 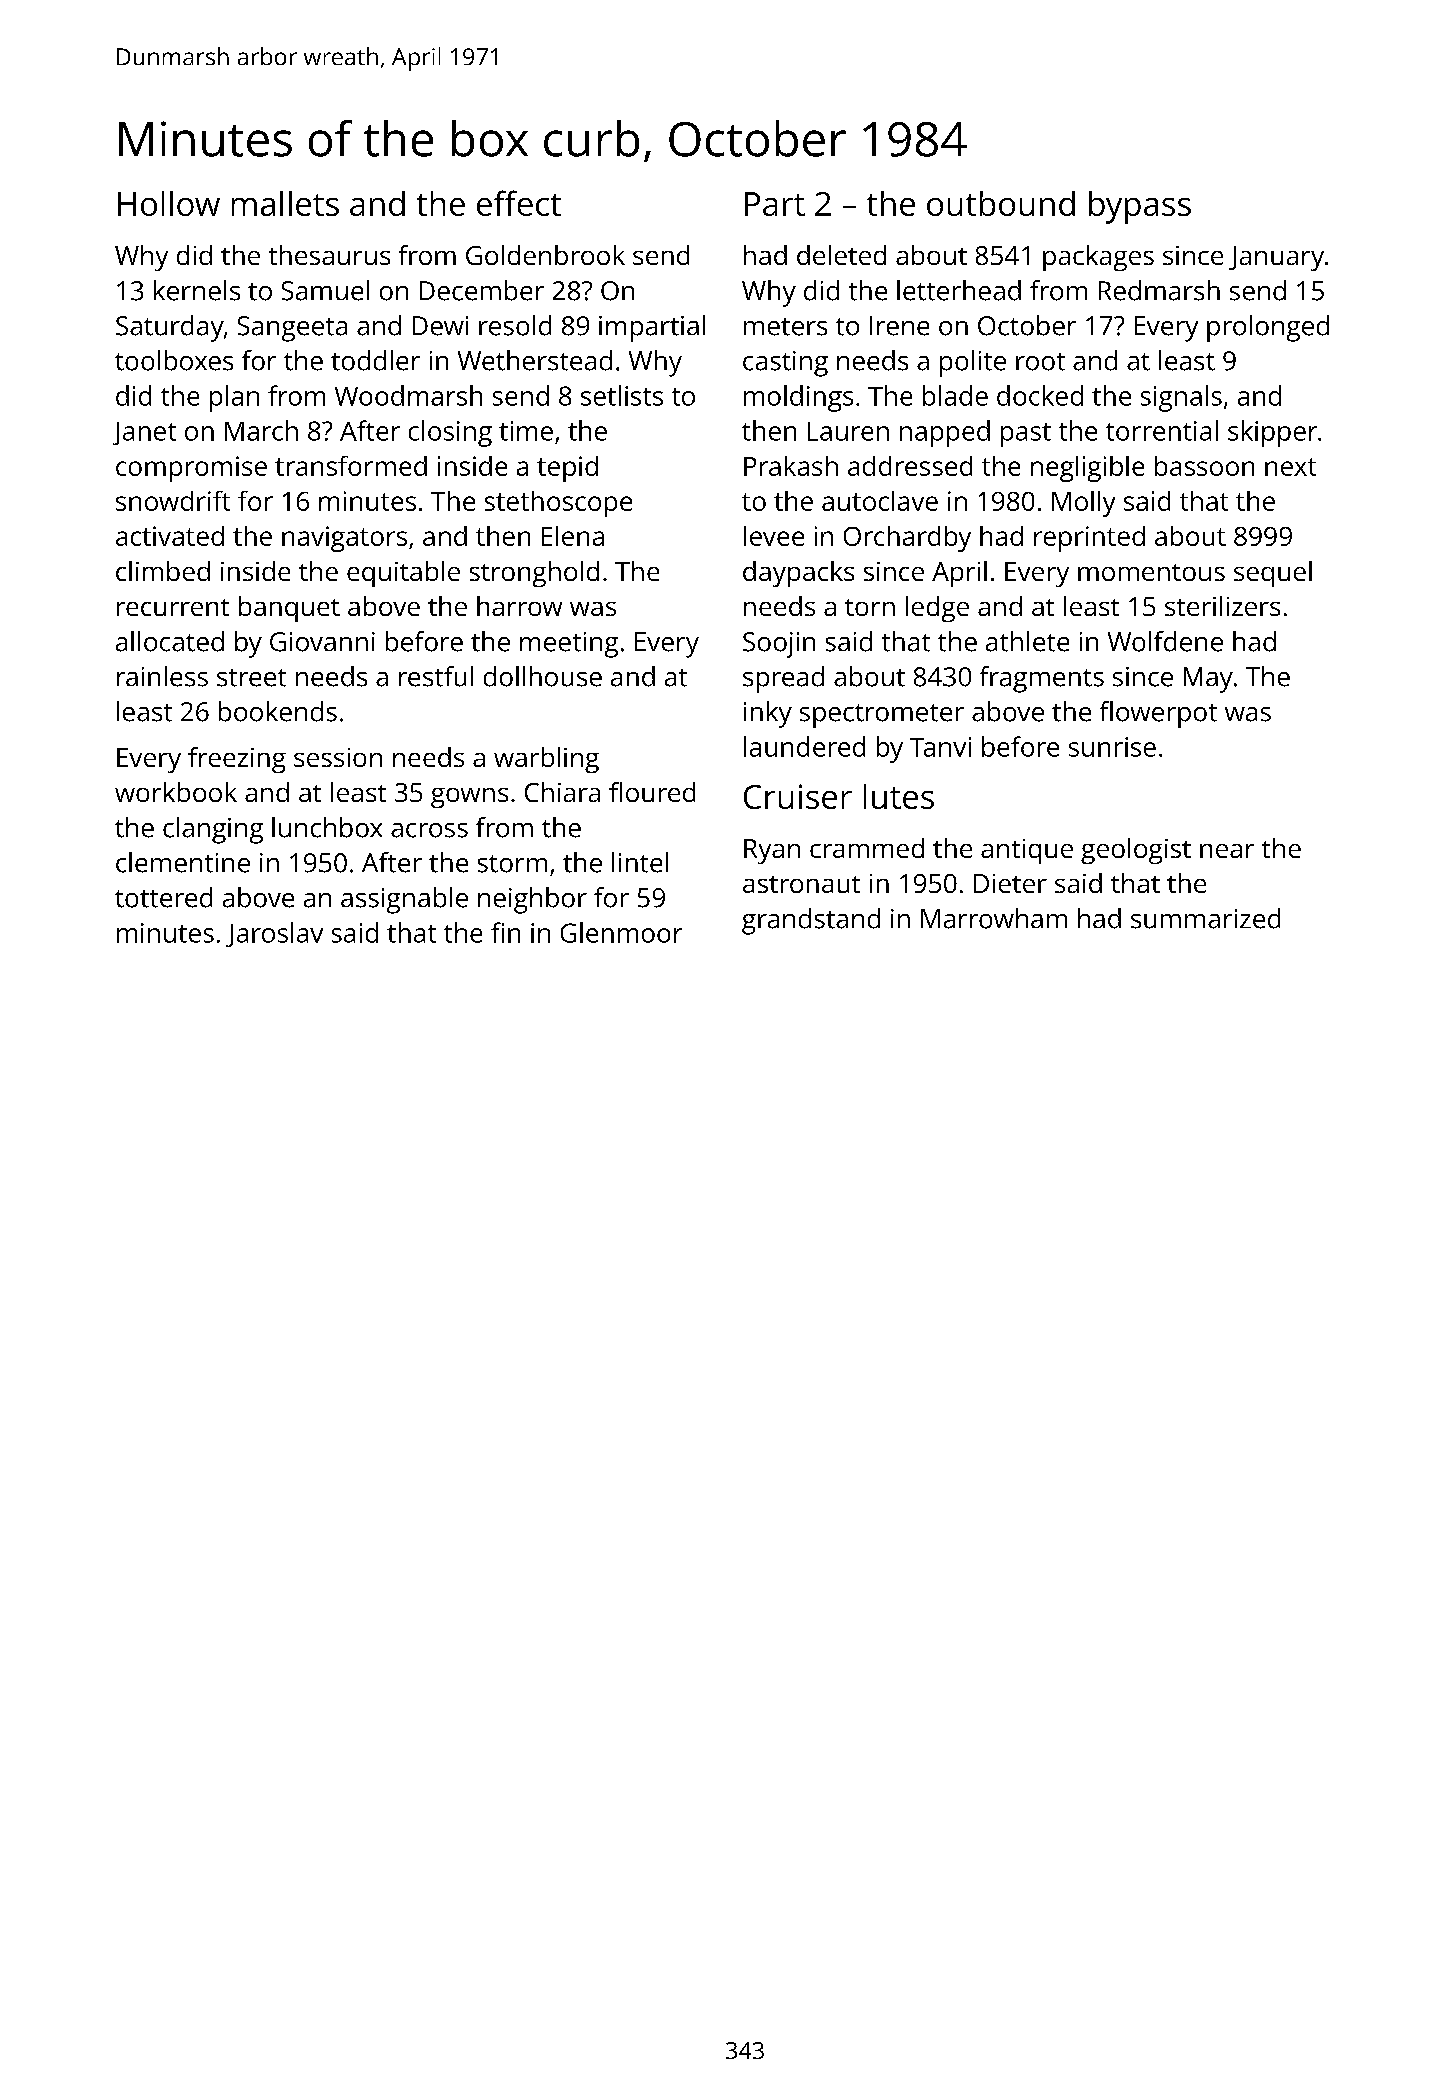 I want to click on bypass, so click(x=1140, y=207).
